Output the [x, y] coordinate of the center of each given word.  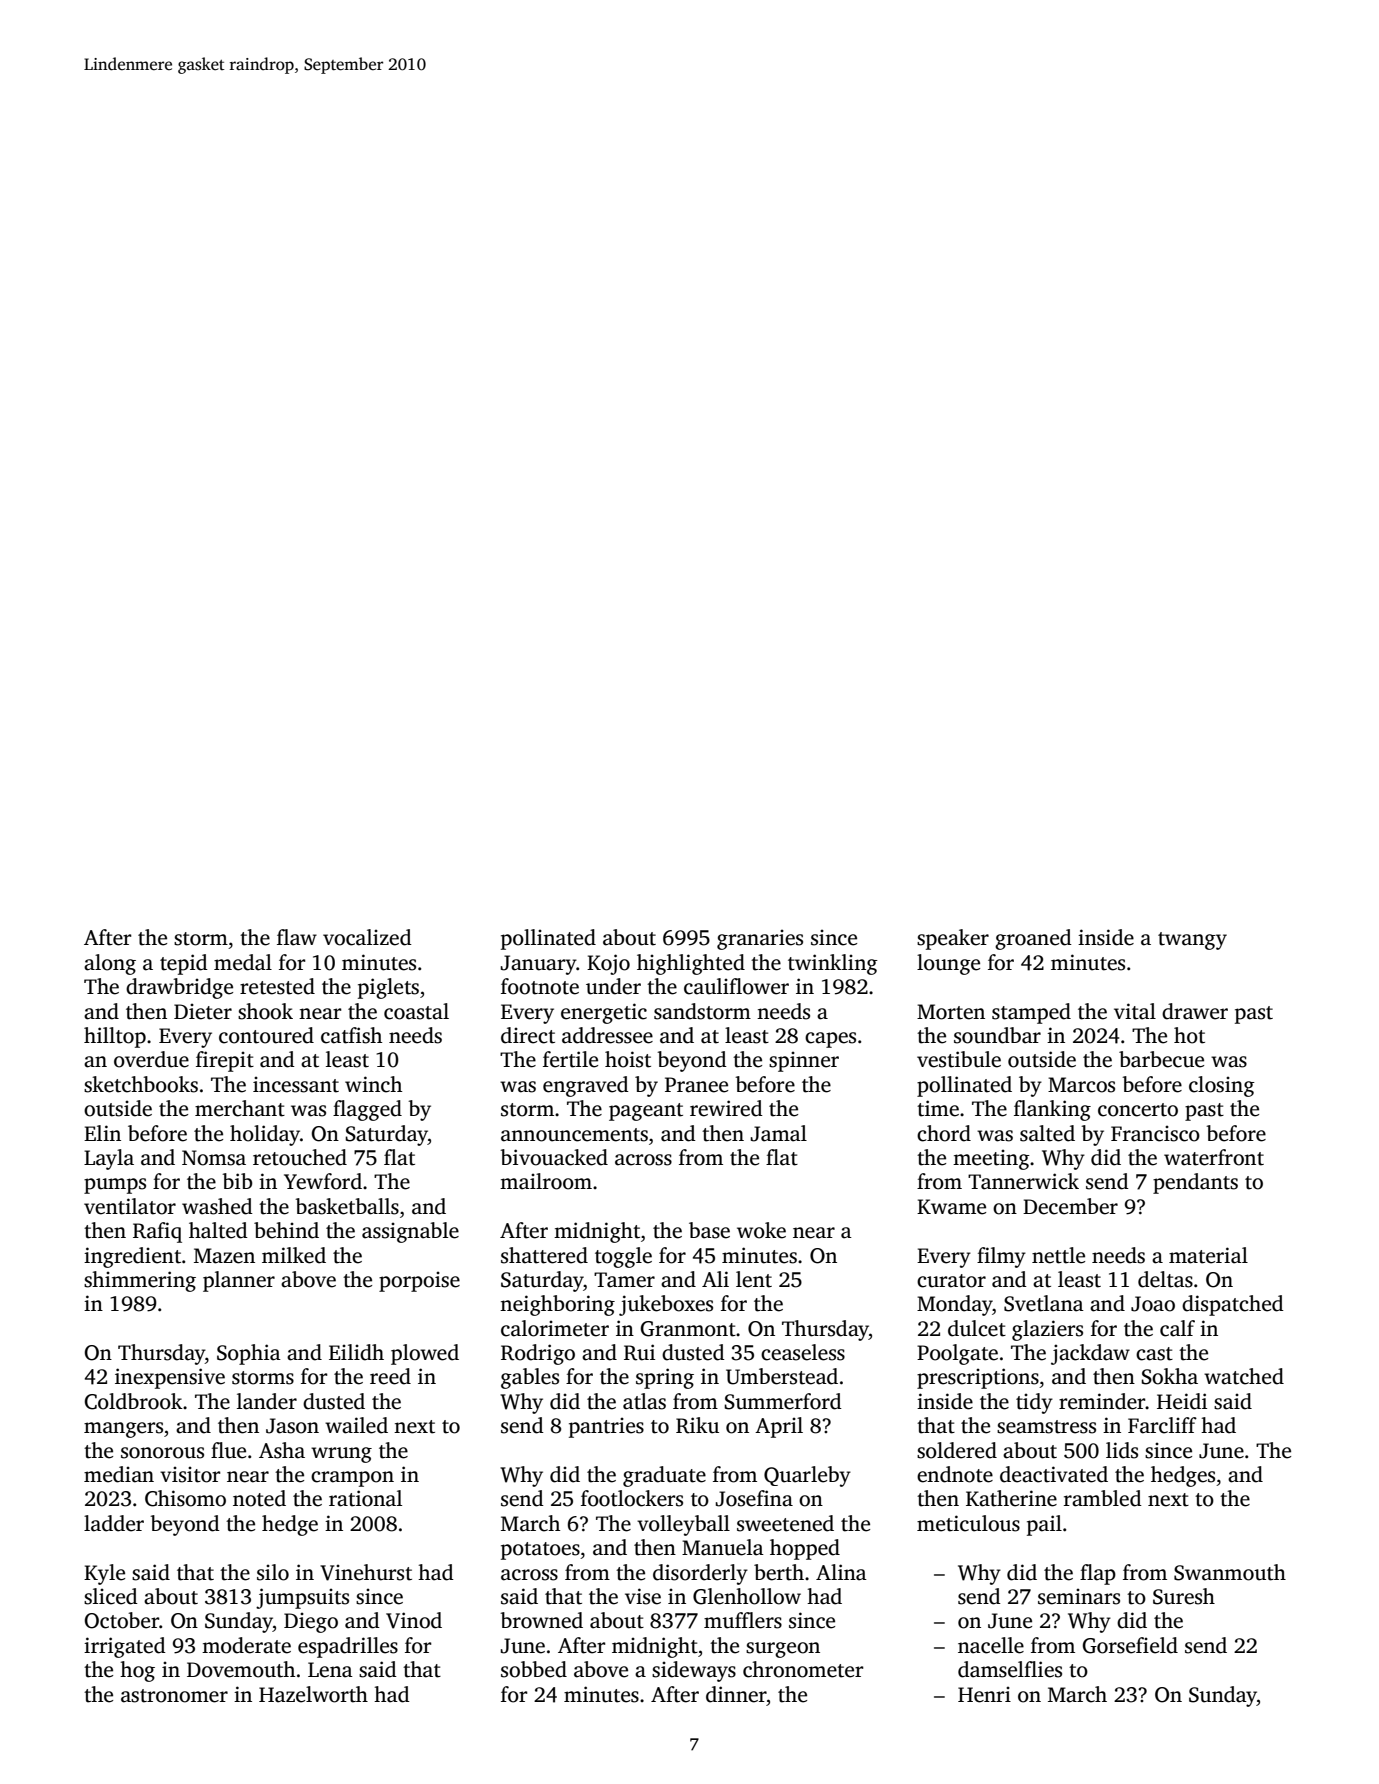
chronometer [803, 1669]
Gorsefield [1130, 1645]
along [110, 964]
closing [1222, 1086]
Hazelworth [313, 1694]
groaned [1033, 939]
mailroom [546, 1181]
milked [294, 1255]
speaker [953, 939]
